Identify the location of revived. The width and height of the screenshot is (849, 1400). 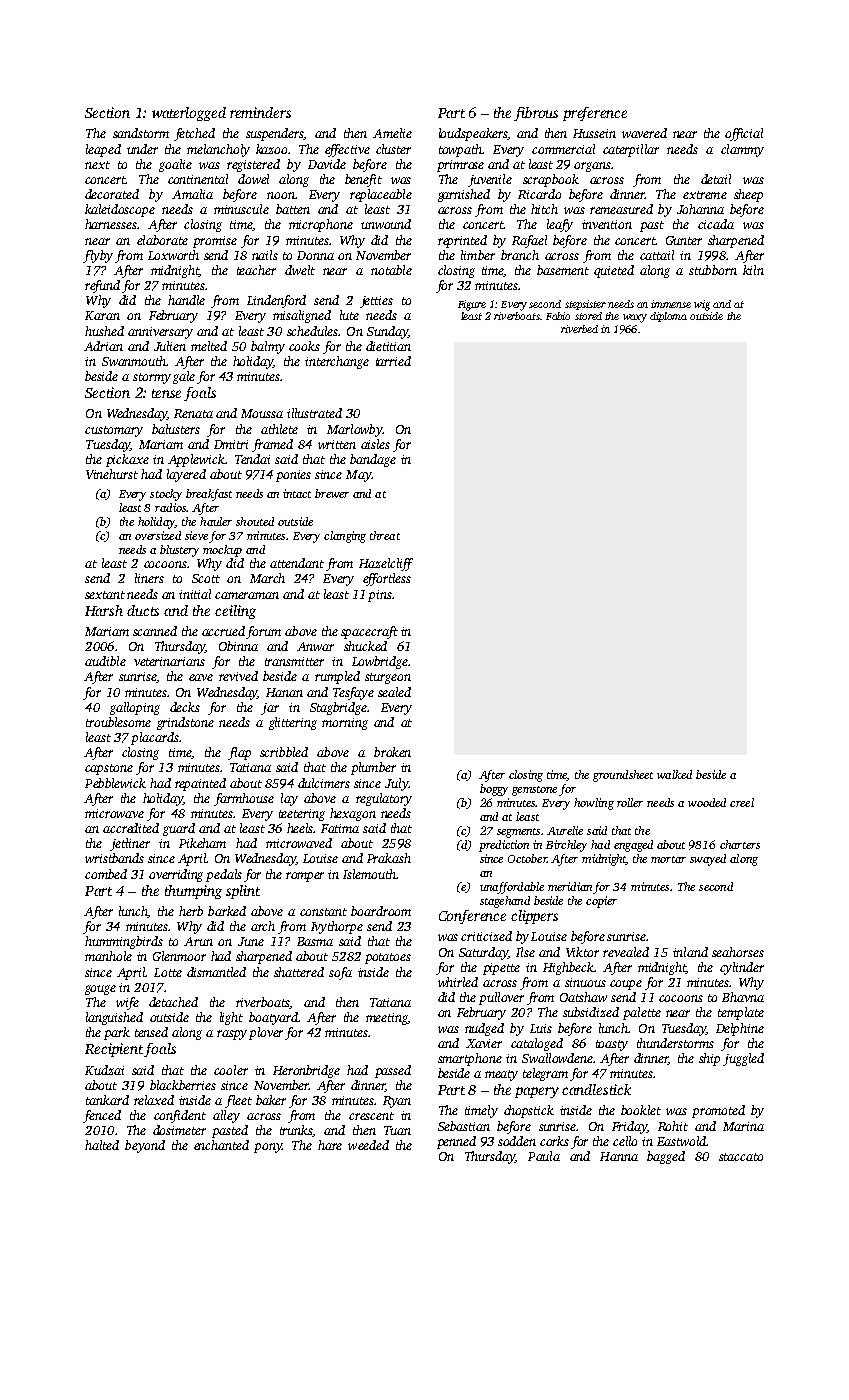
(238, 676).
